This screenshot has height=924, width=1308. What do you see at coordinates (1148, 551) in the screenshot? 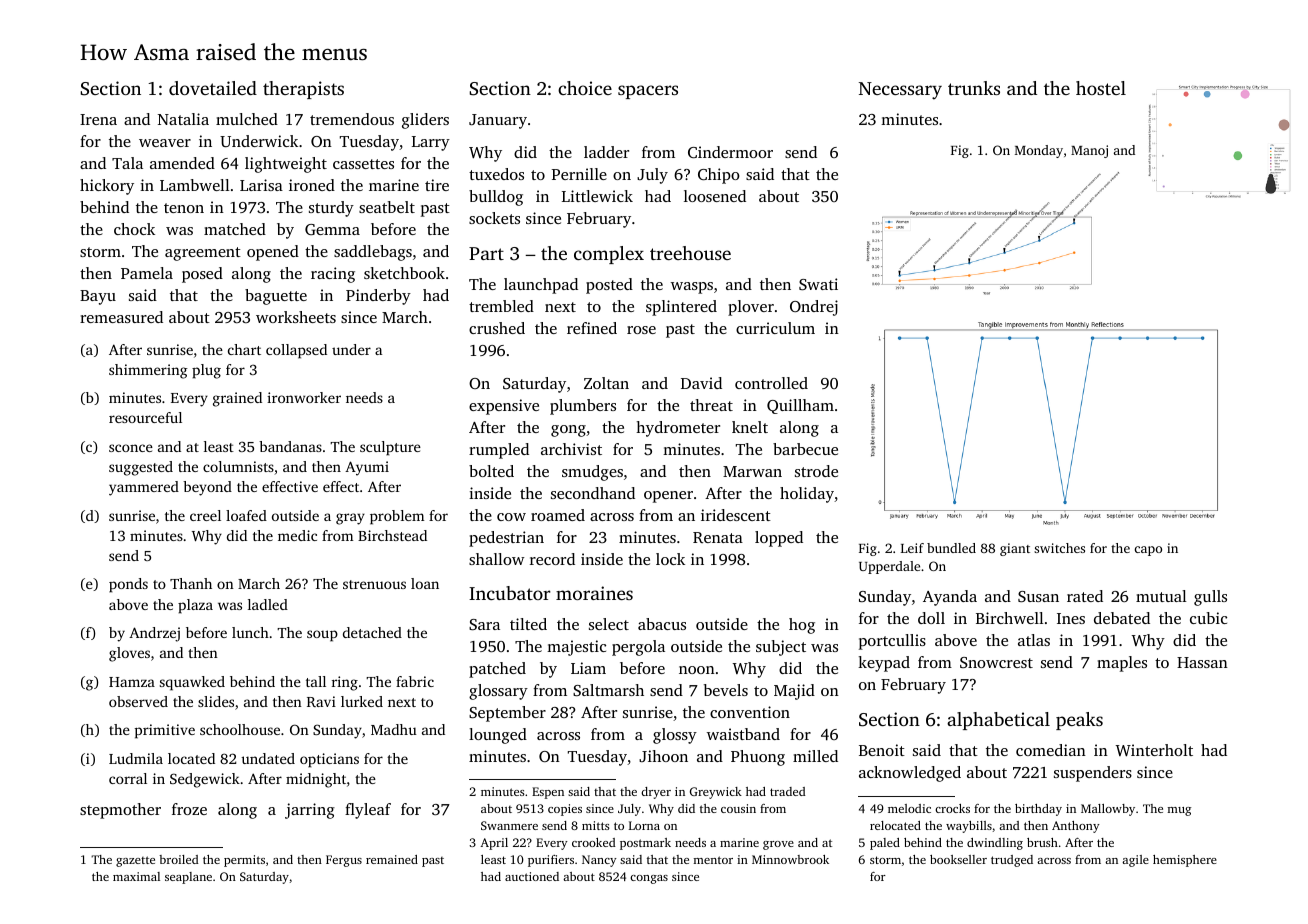
I see `capo` at bounding box center [1148, 551].
